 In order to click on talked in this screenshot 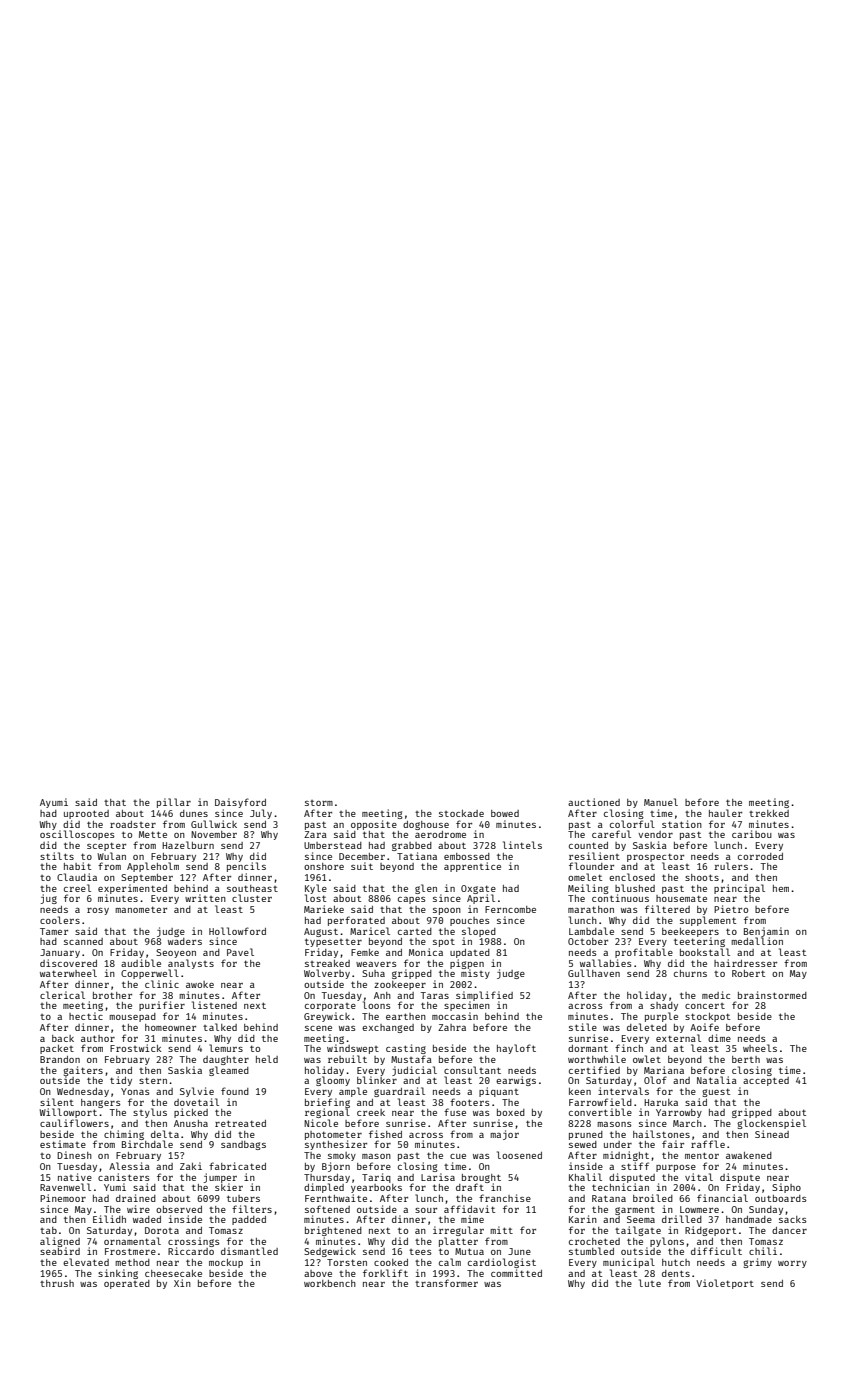, I will do `click(220, 1027)`.
